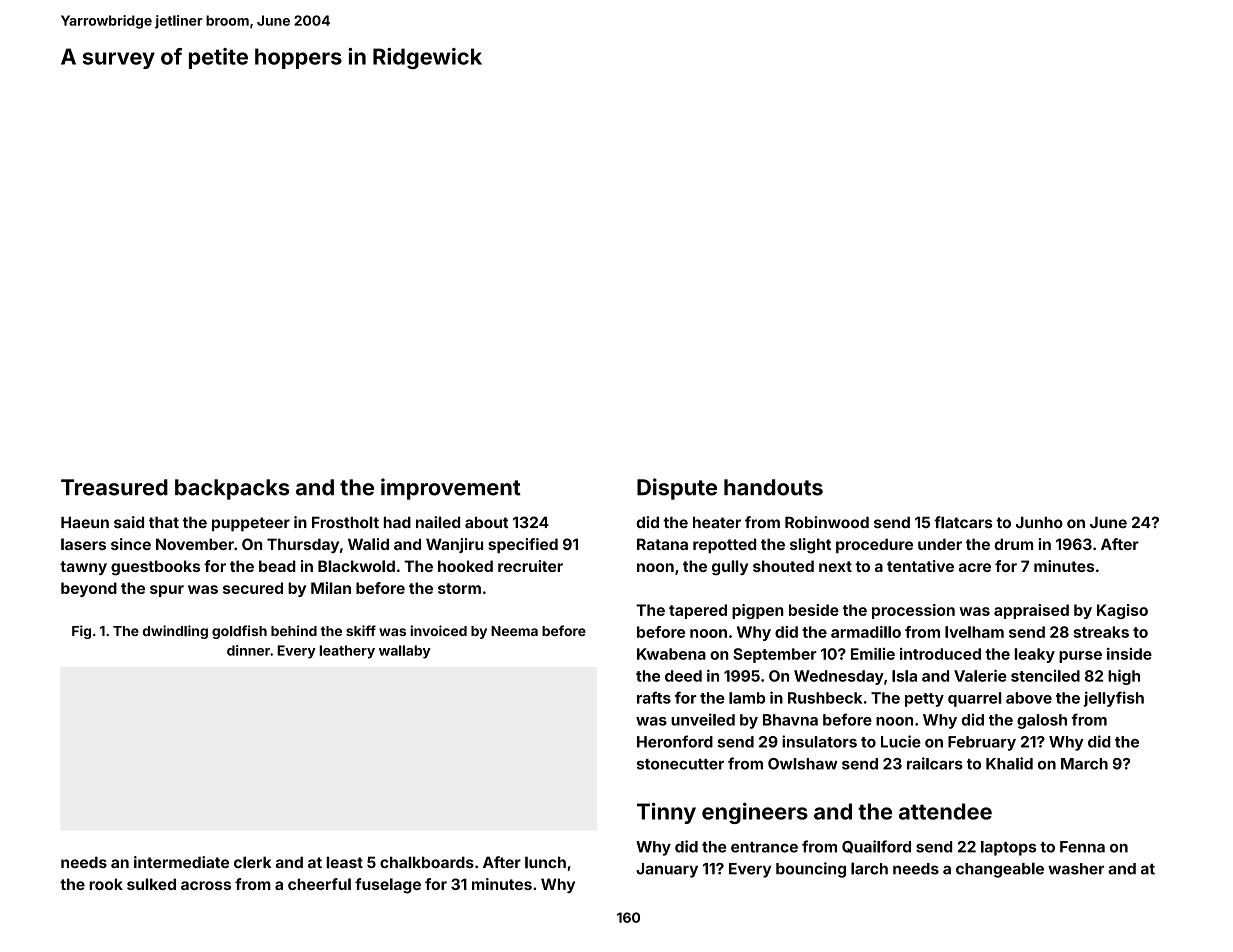 Image resolution: width=1233 pixels, height=952 pixels. I want to click on stonecutter, so click(680, 764).
